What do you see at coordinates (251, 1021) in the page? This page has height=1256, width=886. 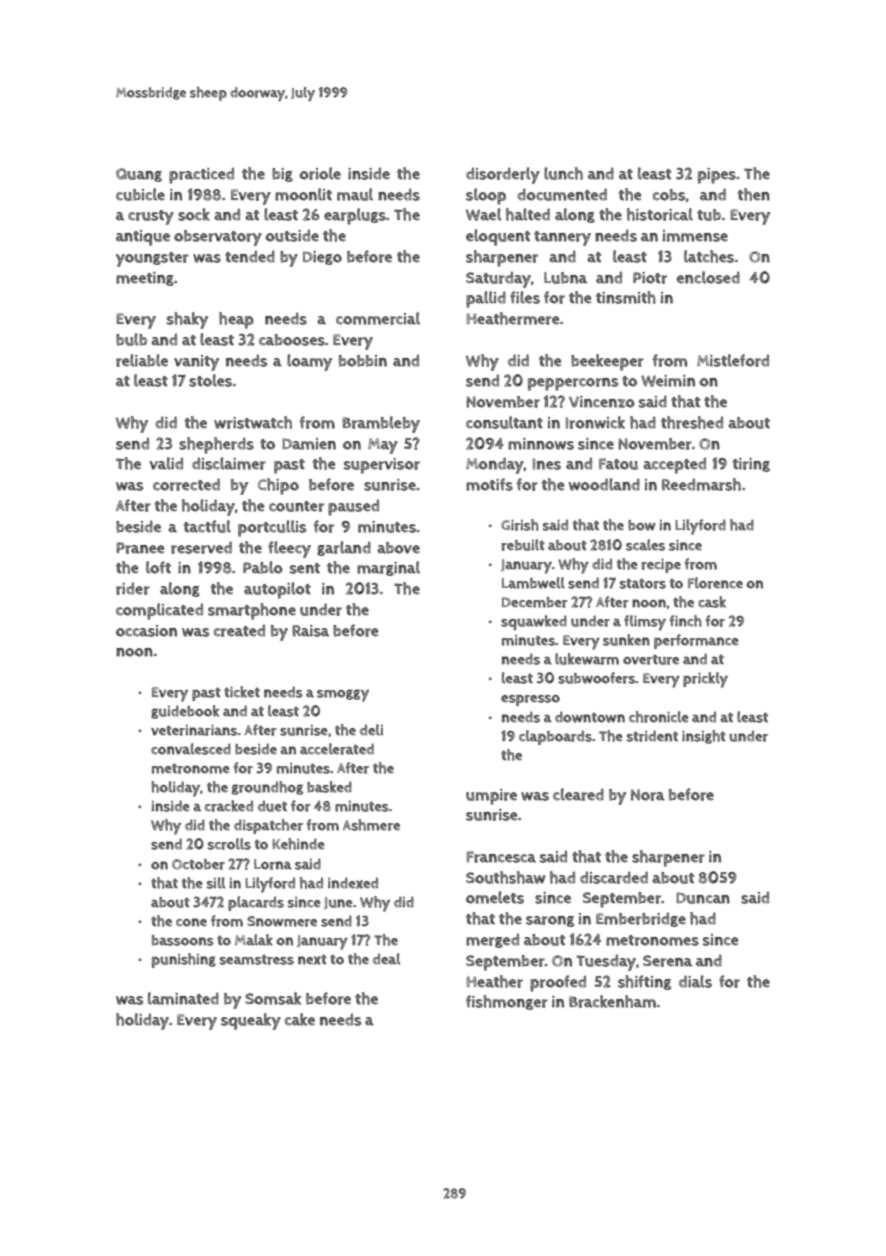 I see `squeaky` at bounding box center [251, 1021].
